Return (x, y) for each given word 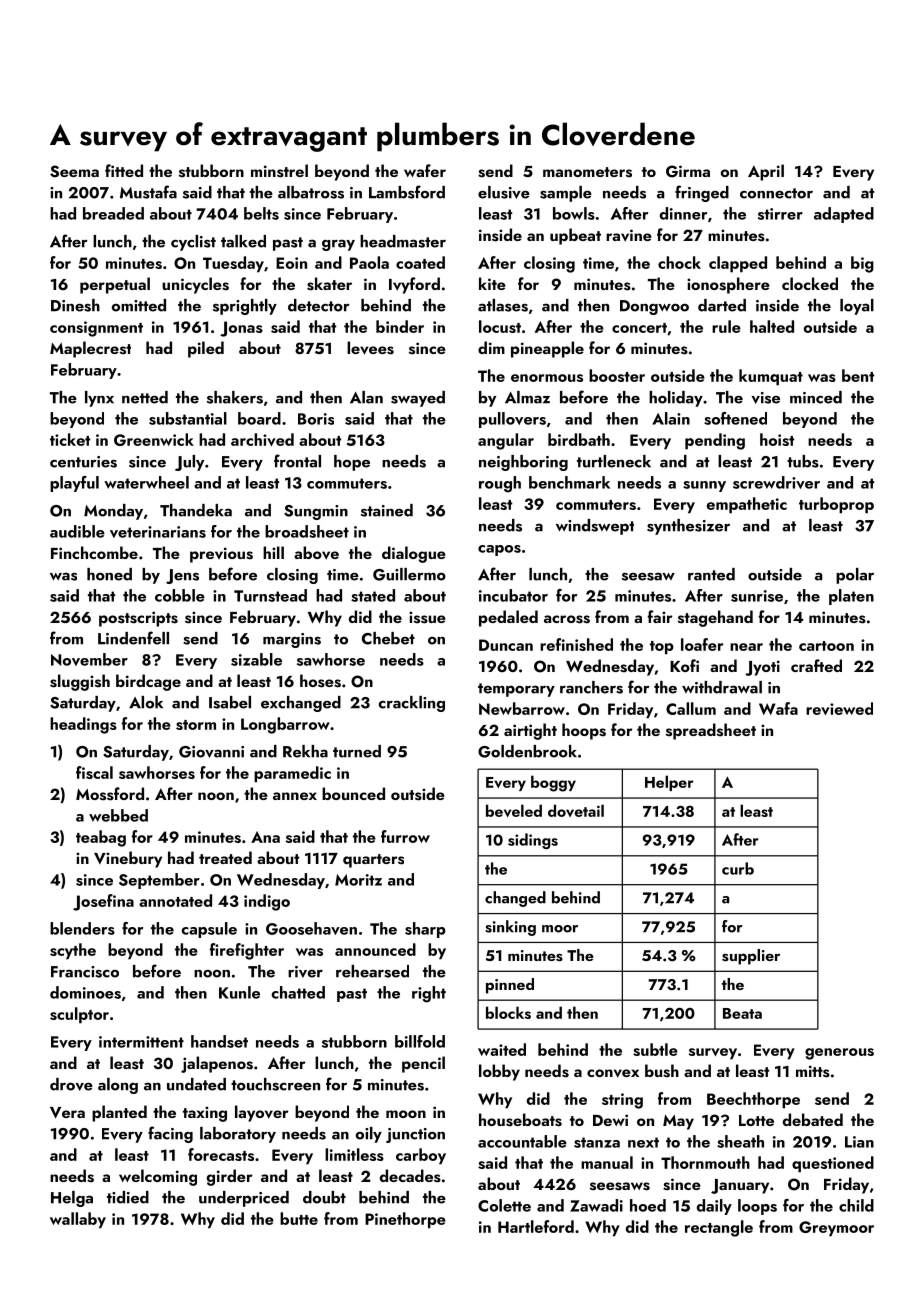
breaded (113, 213)
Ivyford (414, 285)
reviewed (839, 708)
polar (855, 576)
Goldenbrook (527, 751)
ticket (70, 439)
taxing (205, 1114)
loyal (857, 307)
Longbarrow (285, 725)
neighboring (523, 463)
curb (738, 868)
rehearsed (372, 971)
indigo (267, 902)
